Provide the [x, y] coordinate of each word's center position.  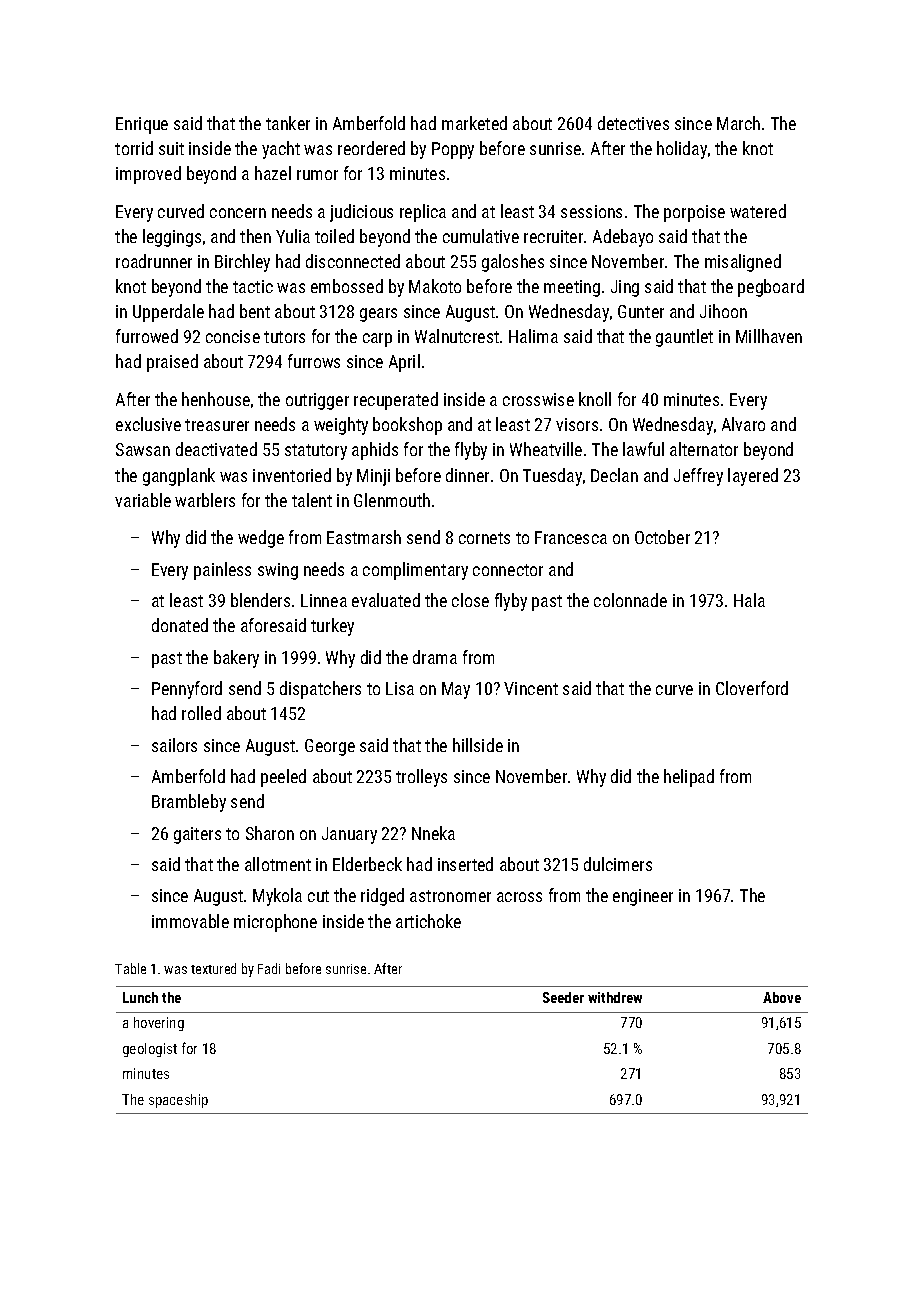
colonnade [630, 600]
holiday [682, 150]
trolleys [421, 778]
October [662, 537]
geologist [150, 1050]
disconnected [353, 261]
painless [222, 571]
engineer [643, 897]
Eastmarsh [364, 537]
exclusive [148, 424]
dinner [467, 475]
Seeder [563, 997]
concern [238, 213]
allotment [278, 864]
